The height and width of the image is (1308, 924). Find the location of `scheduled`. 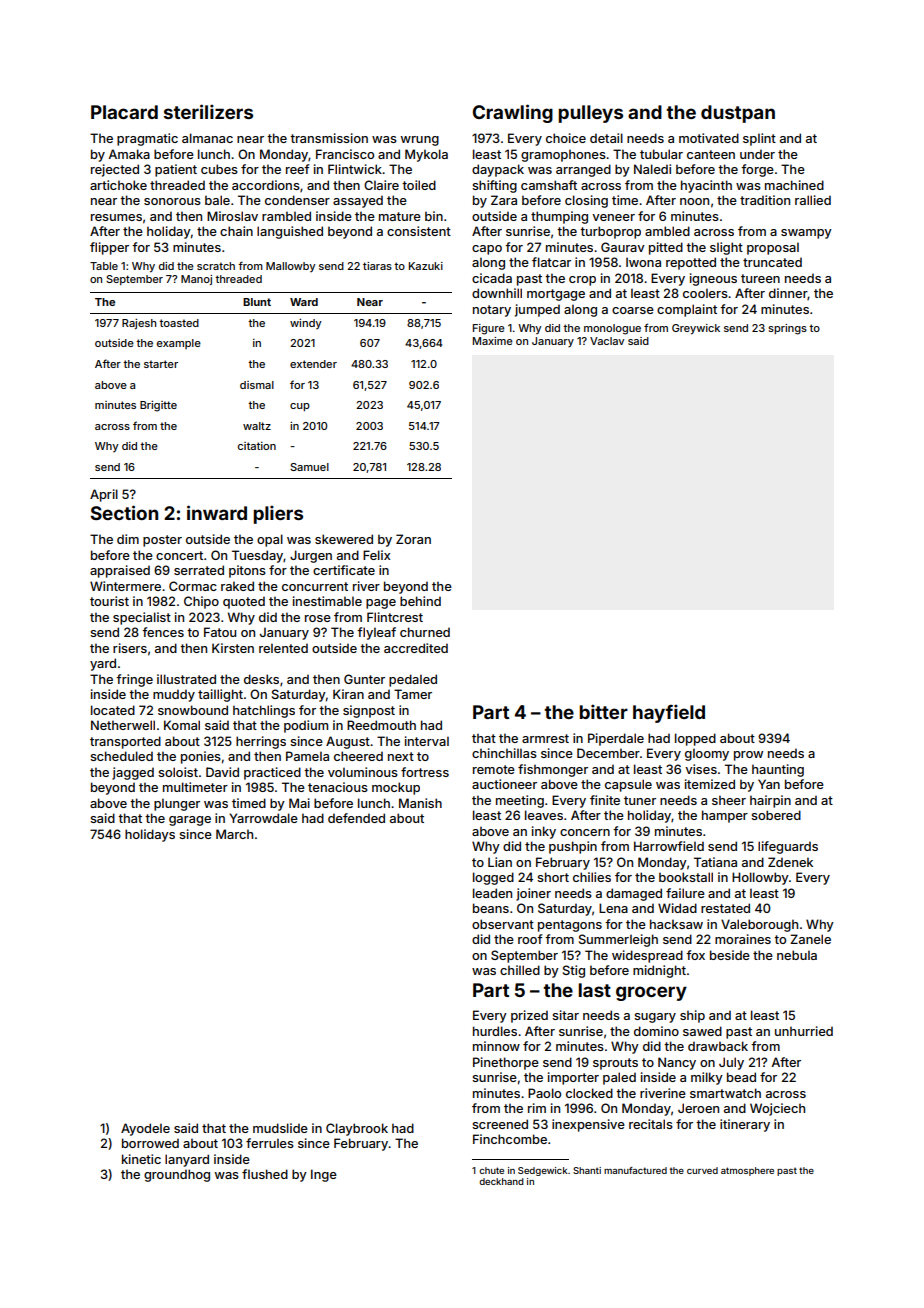

scheduled is located at coordinates (121, 756).
